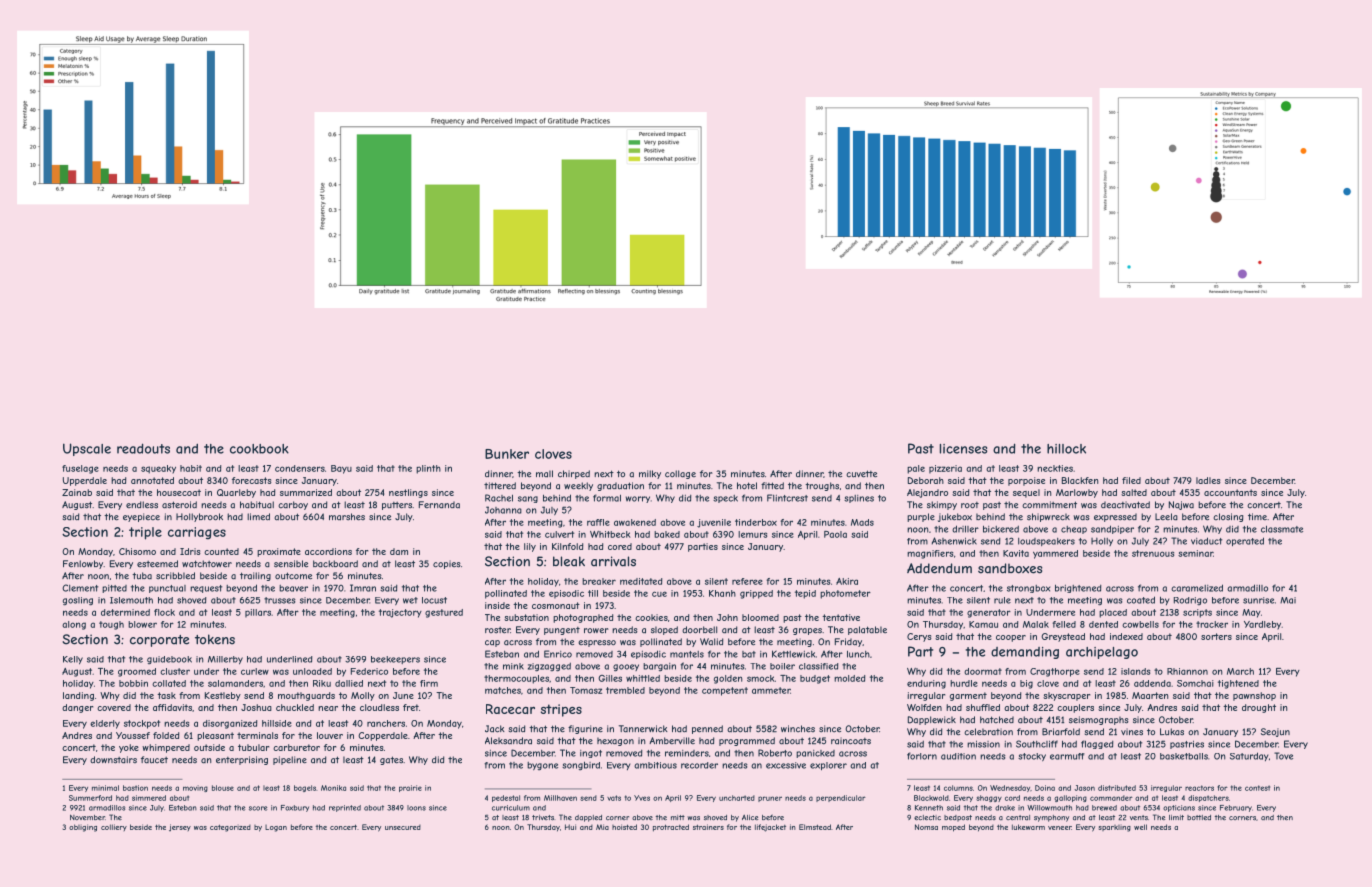  Describe the element at coordinates (643, 729) in the image. I see `Tannerwick` at that location.
